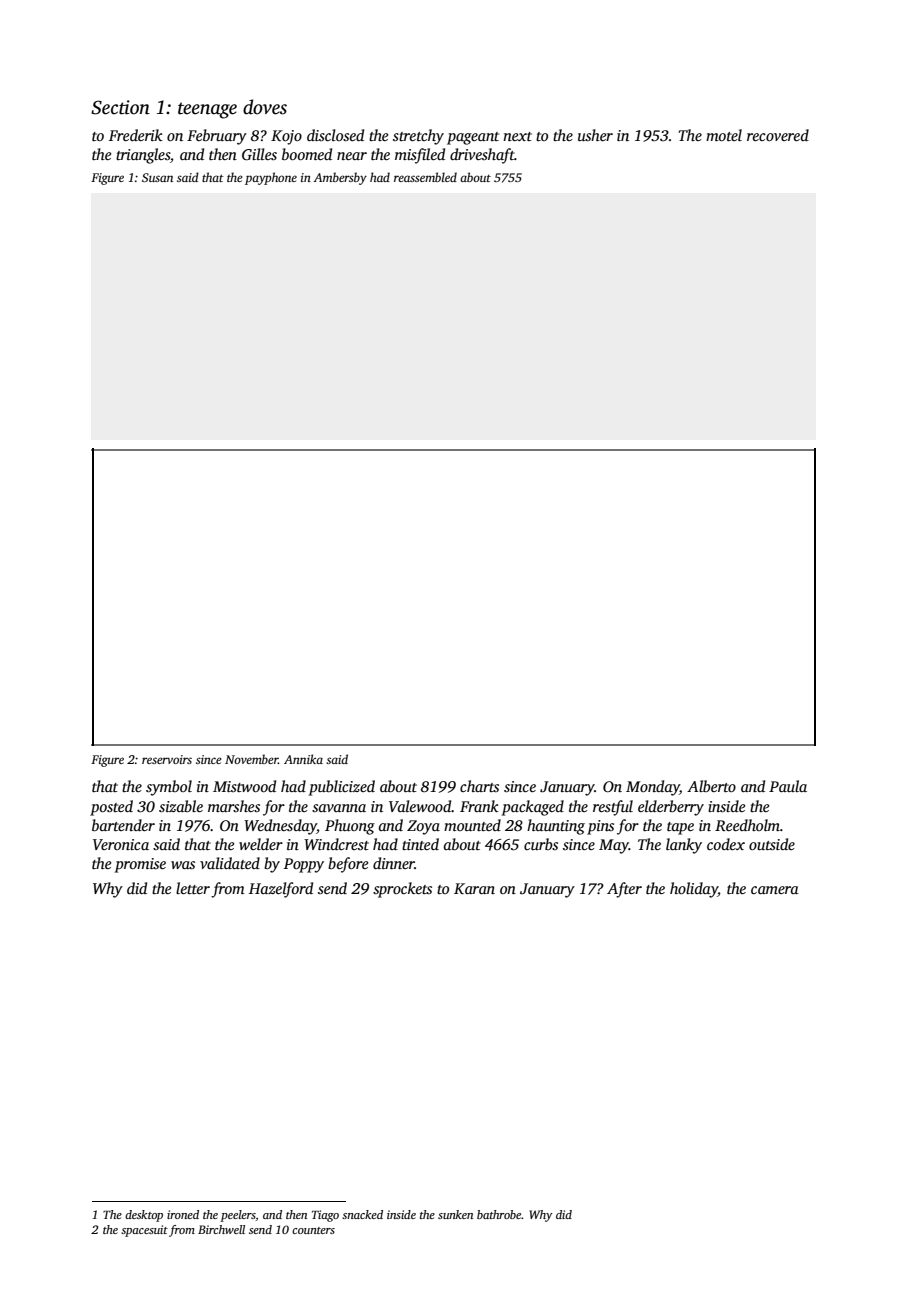  What do you see at coordinates (281, 890) in the screenshot?
I see `Hazelford` at bounding box center [281, 890].
